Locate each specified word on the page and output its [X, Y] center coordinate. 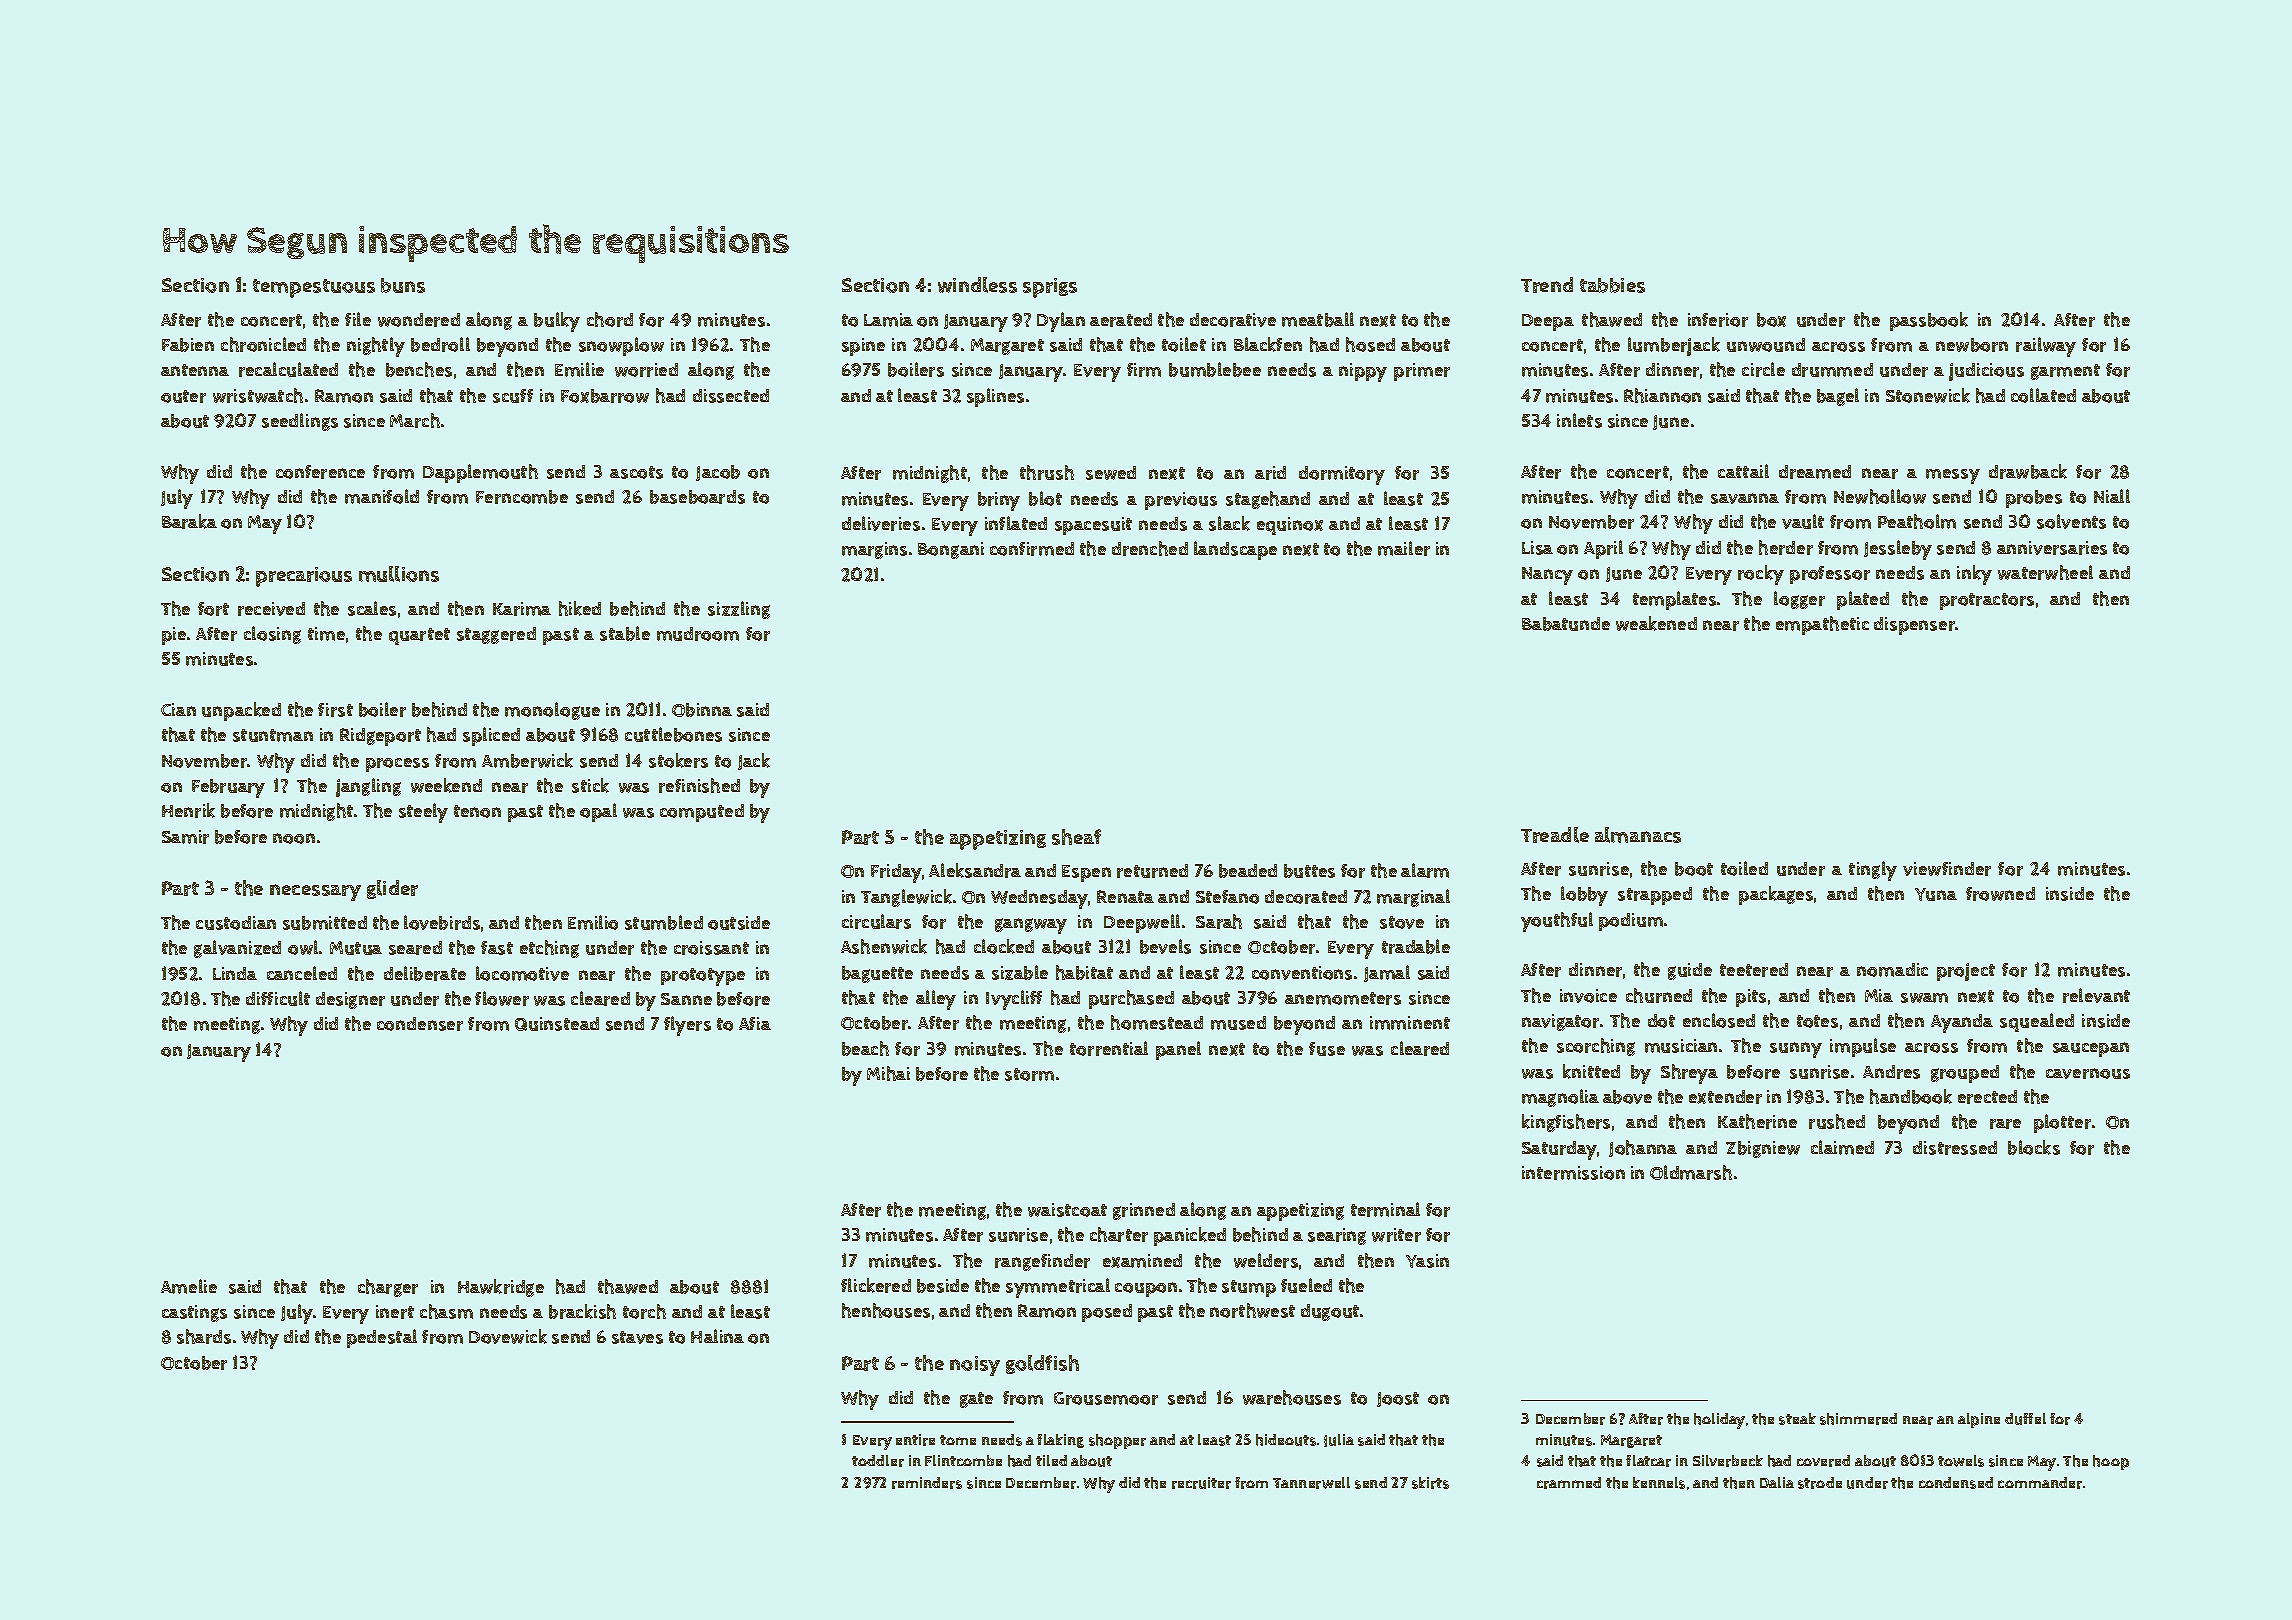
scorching [1596, 1047]
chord [610, 319]
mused [1238, 1023]
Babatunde [1566, 624]
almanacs [1638, 835]
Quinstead [557, 1024]
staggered [496, 635]
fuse [1327, 1049]
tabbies [1612, 285]
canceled [302, 973]
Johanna [1643, 1148]
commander [2040, 1483]
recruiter [1201, 1483]
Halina [717, 1336]
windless [977, 285]
